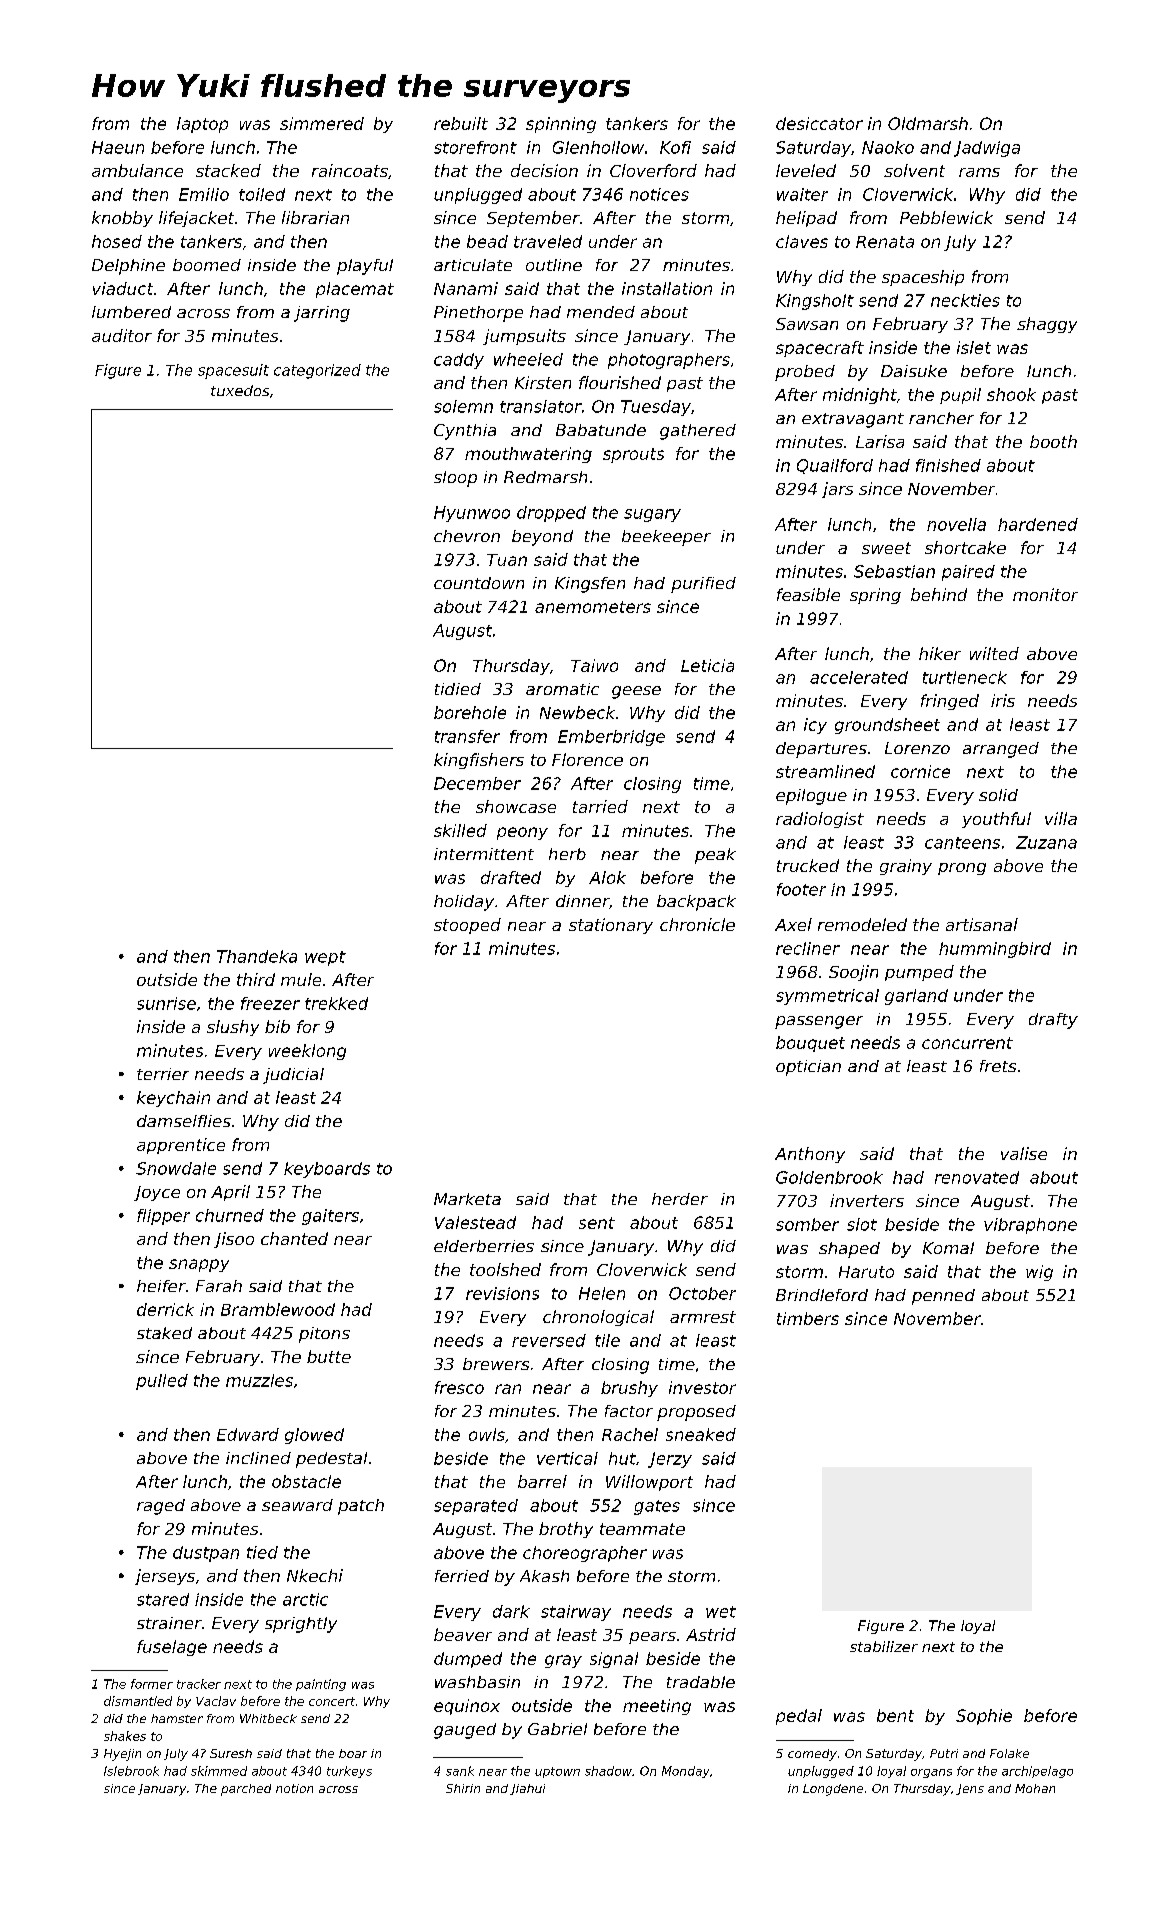 The height and width of the screenshot is (1925, 1169). Describe the element at coordinates (294, 1788) in the screenshot. I see `notion` at that location.
